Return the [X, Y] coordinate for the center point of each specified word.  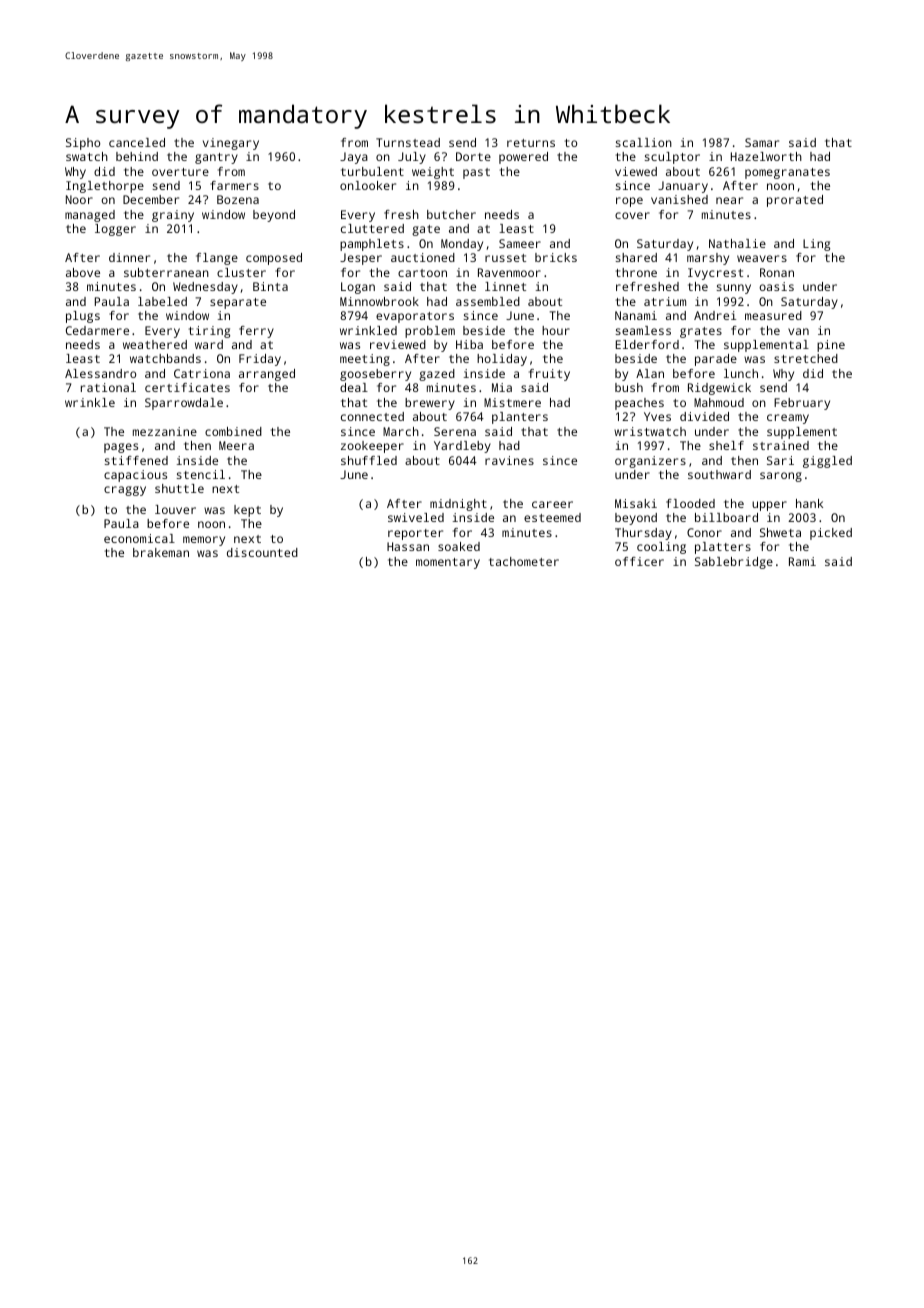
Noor [79, 199]
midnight [458, 505]
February [802, 404]
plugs [83, 317]
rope [629, 202]
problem [430, 332]
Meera [236, 445]
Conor [704, 532]
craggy [125, 491]
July [412, 158]
